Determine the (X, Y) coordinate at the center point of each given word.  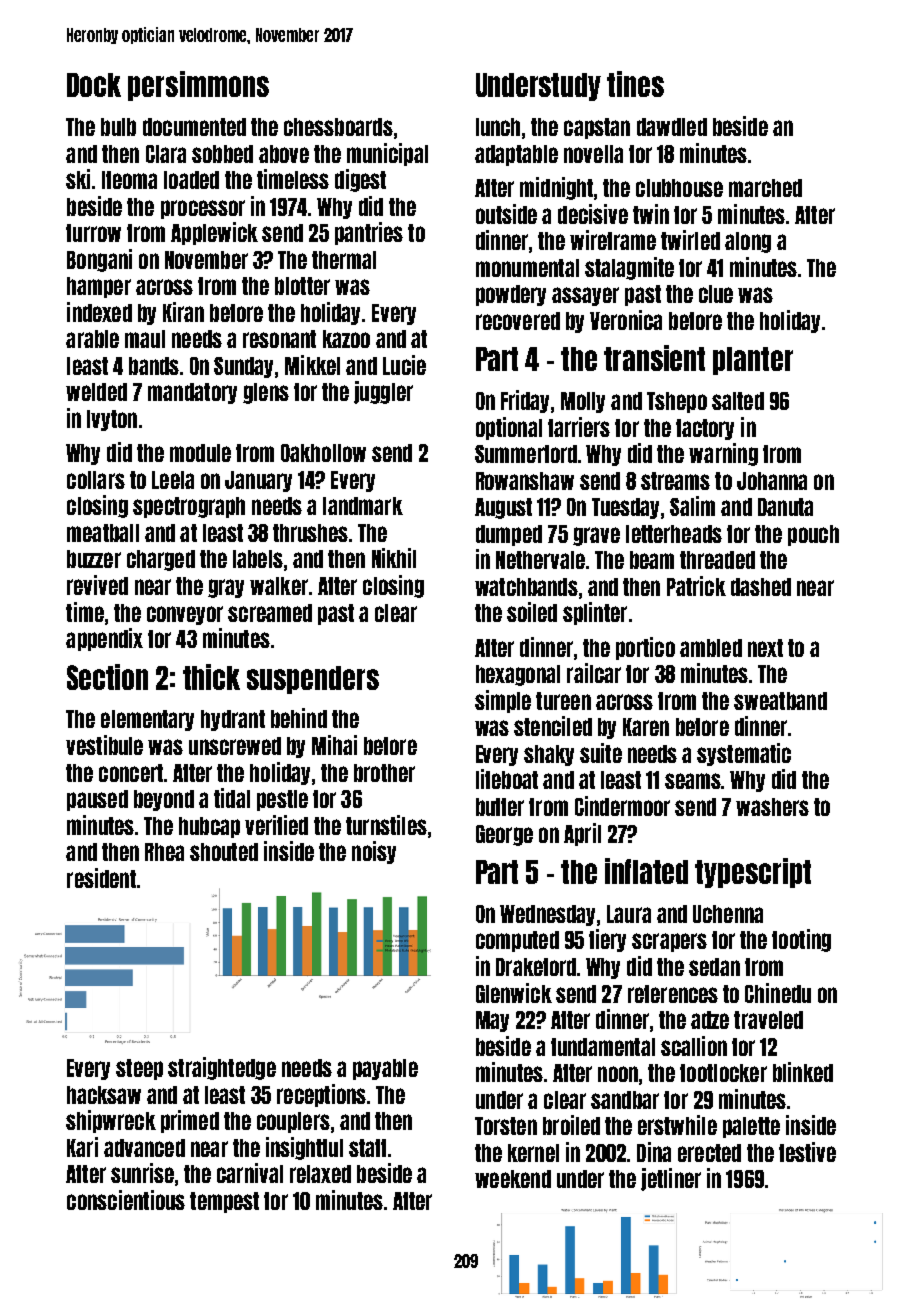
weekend (513, 1179)
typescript (753, 873)
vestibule (104, 745)
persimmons (198, 86)
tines (635, 84)
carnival (250, 1173)
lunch (498, 127)
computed (517, 941)
